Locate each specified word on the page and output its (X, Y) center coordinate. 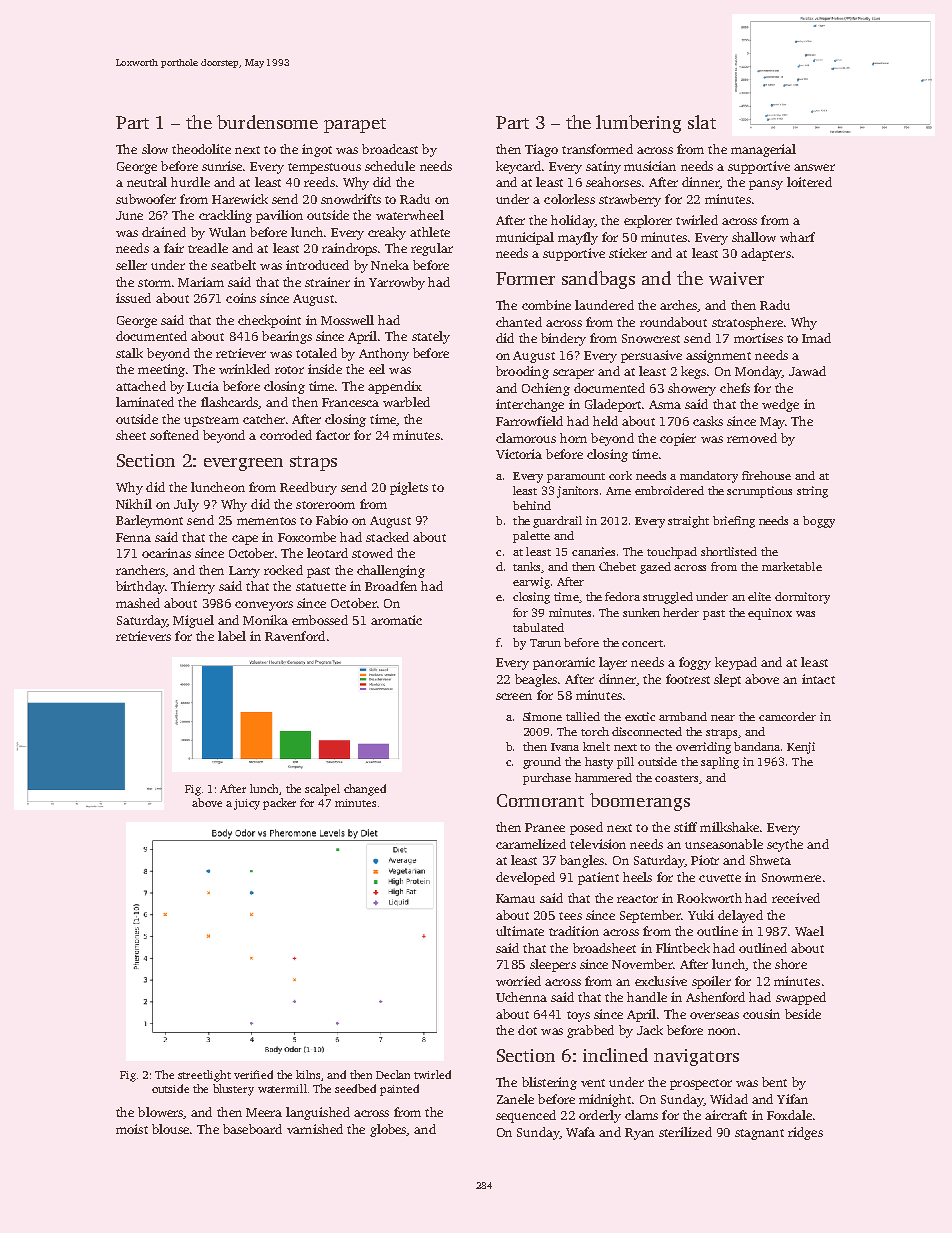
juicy (247, 804)
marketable (792, 566)
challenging (391, 571)
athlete (430, 232)
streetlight (204, 1076)
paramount (576, 478)
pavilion (279, 216)
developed (525, 878)
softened (174, 435)
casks (708, 421)
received (796, 898)
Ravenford (295, 636)
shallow (754, 237)
